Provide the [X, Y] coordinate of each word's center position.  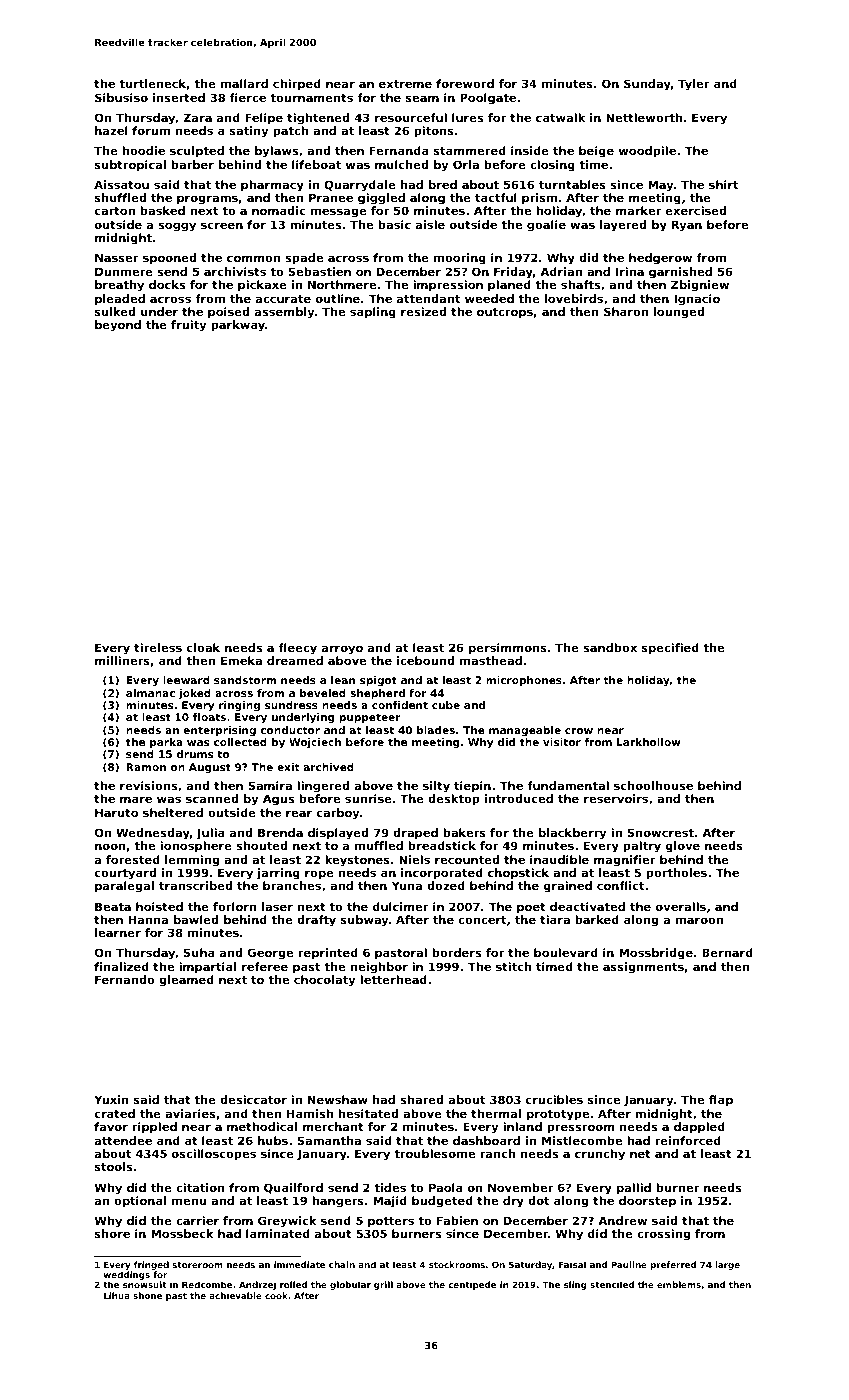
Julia [210, 833]
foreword [465, 83]
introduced [519, 798]
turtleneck [152, 83]
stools [113, 1166]
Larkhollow [649, 742]
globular [350, 1285]
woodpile [647, 152]
